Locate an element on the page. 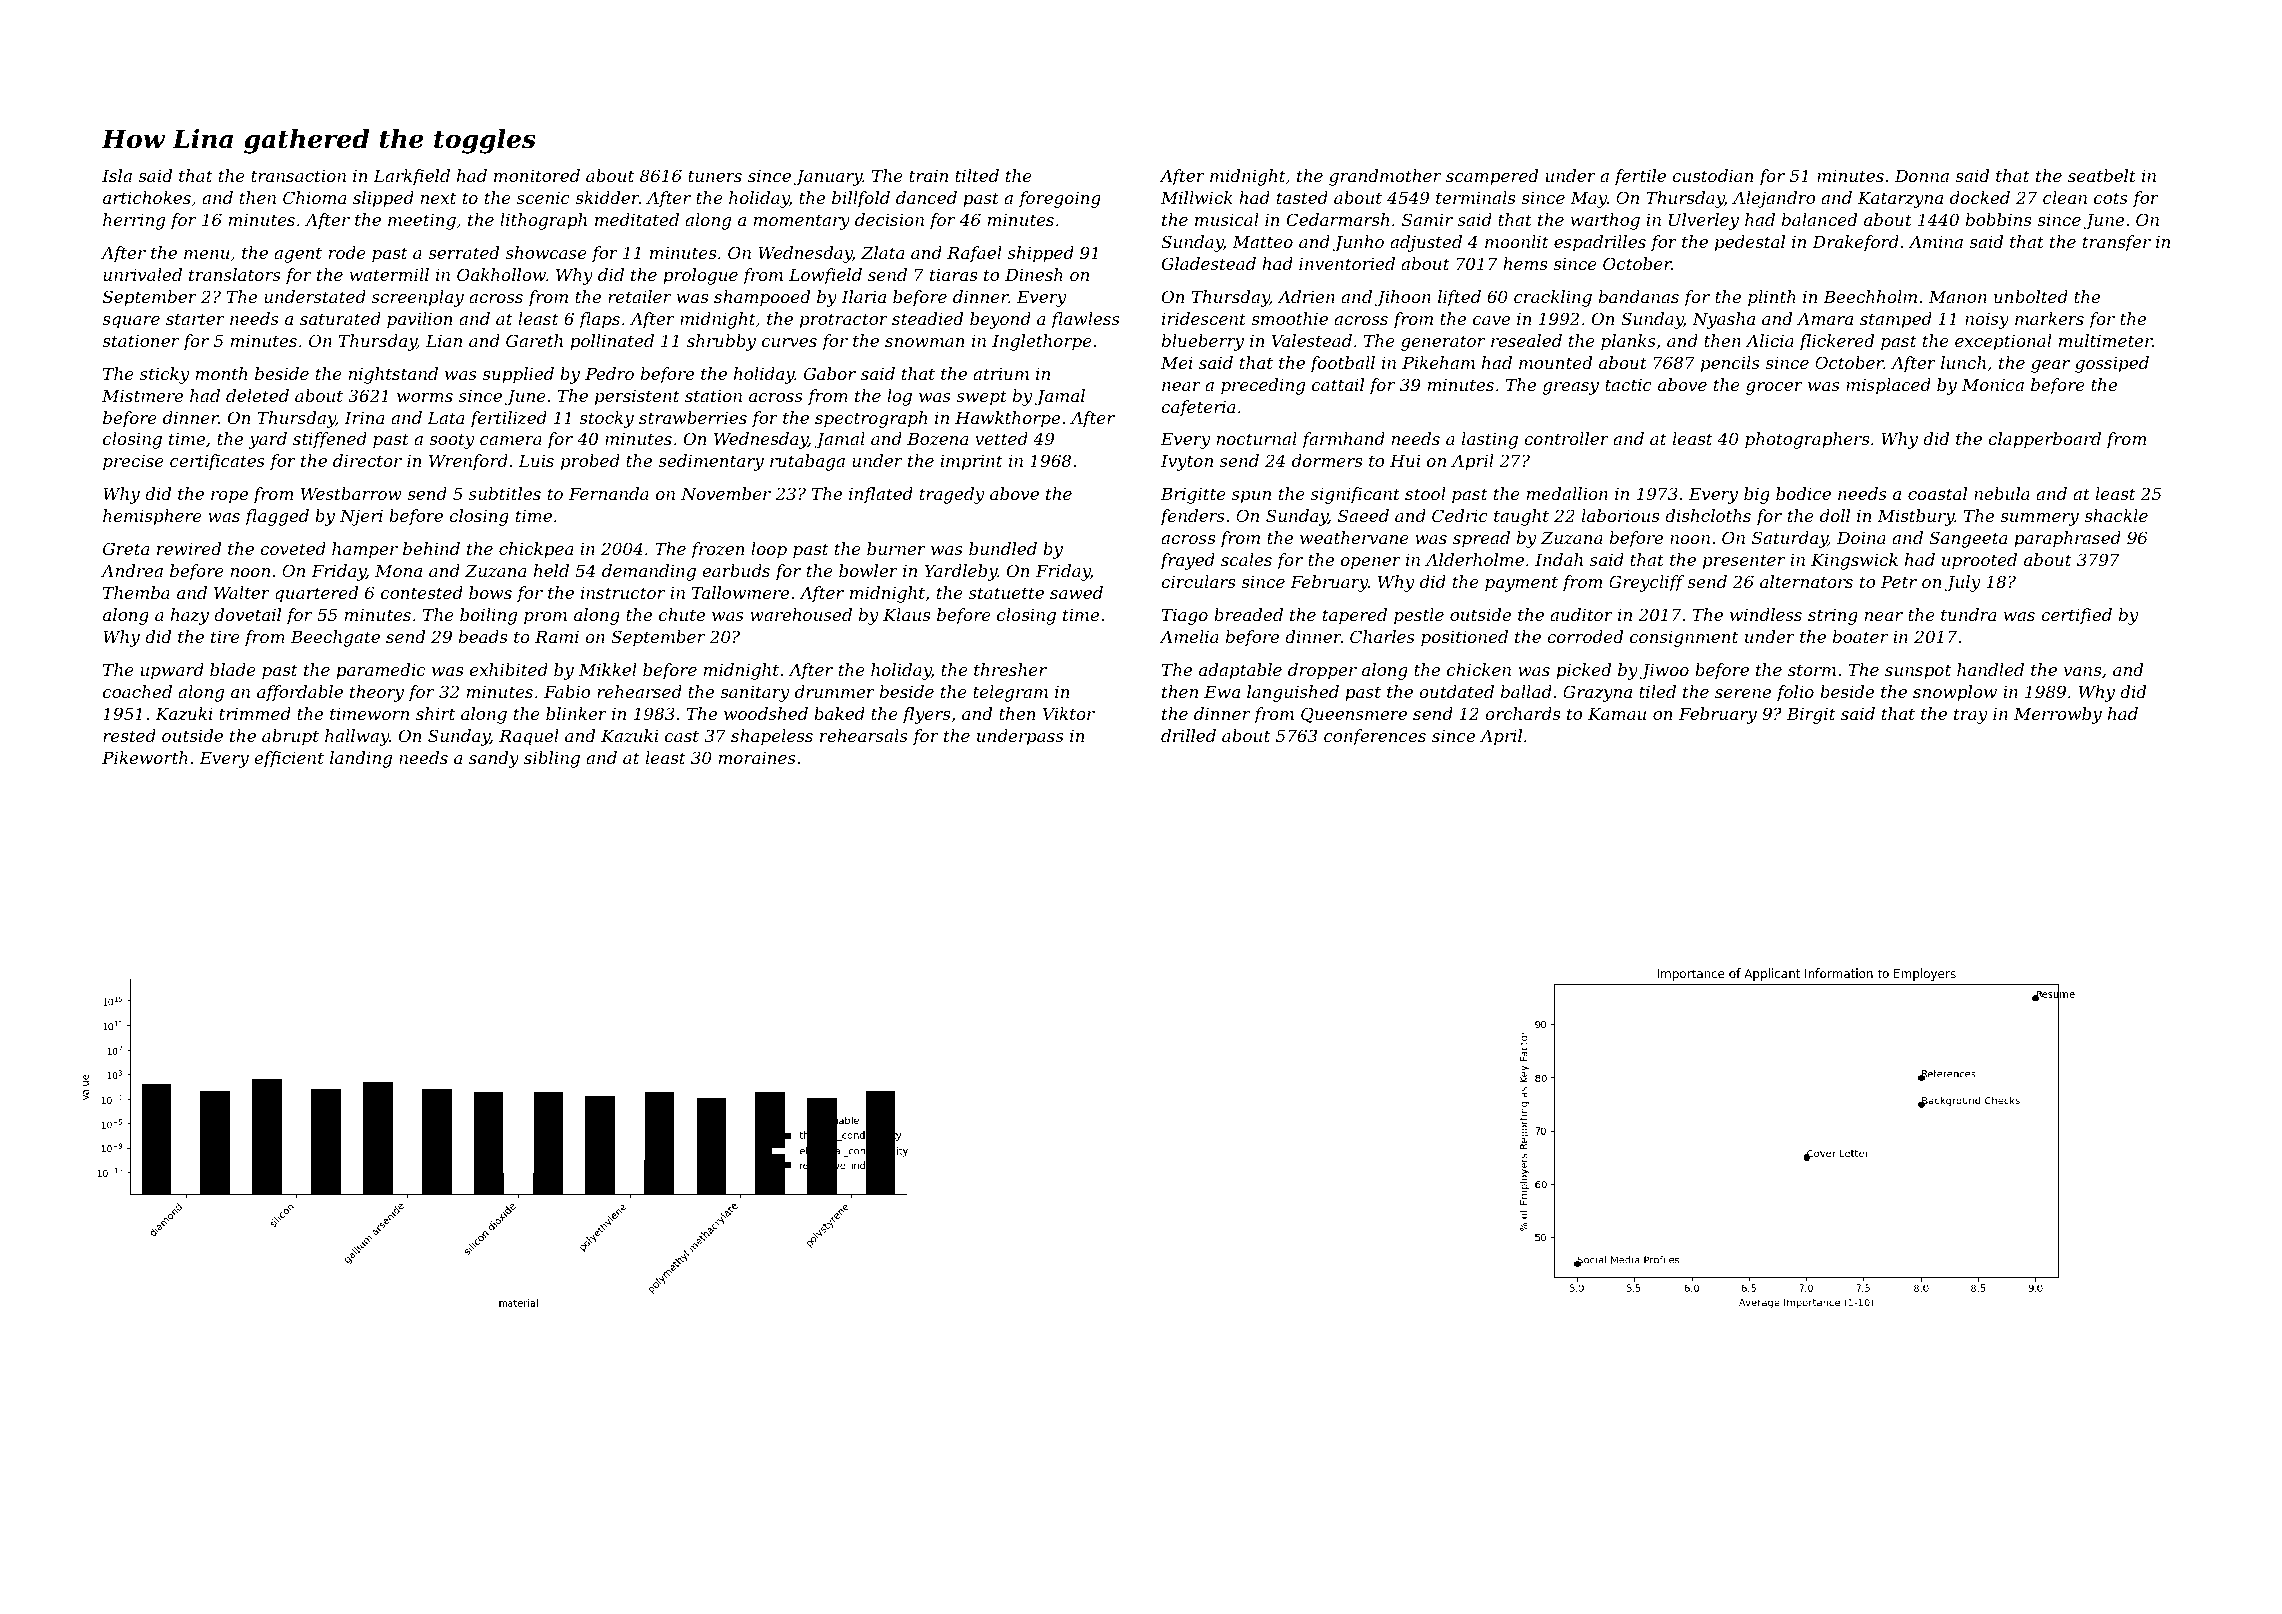 This image has width=2282, height=1614. Mistbury is located at coordinates (1915, 517).
